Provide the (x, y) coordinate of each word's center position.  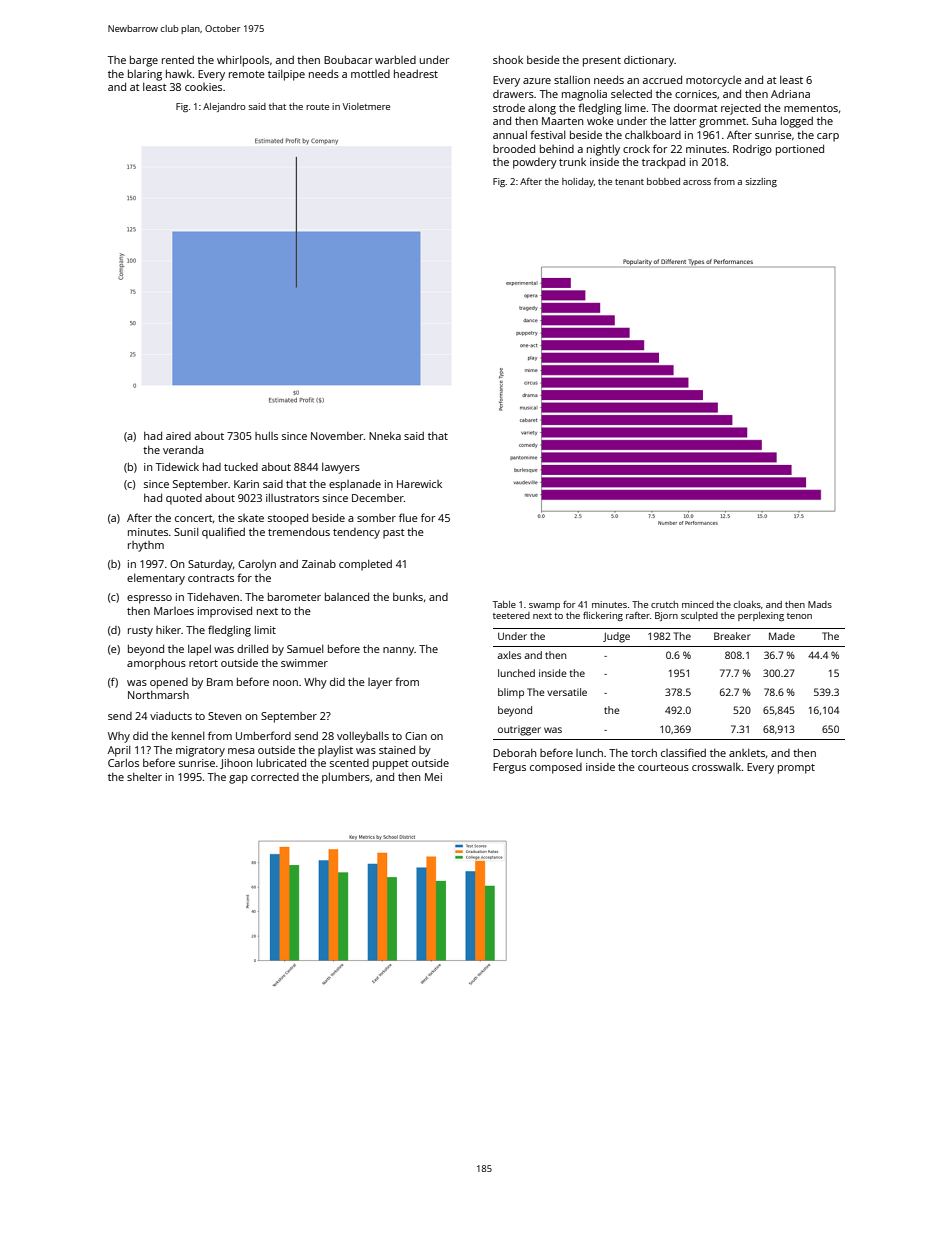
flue (408, 517)
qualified (223, 533)
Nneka (385, 436)
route (317, 107)
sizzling (761, 182)
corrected (275, 777)
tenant (629, 182)
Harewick (419, 484)
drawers (513, 94)
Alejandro (224, 107)
